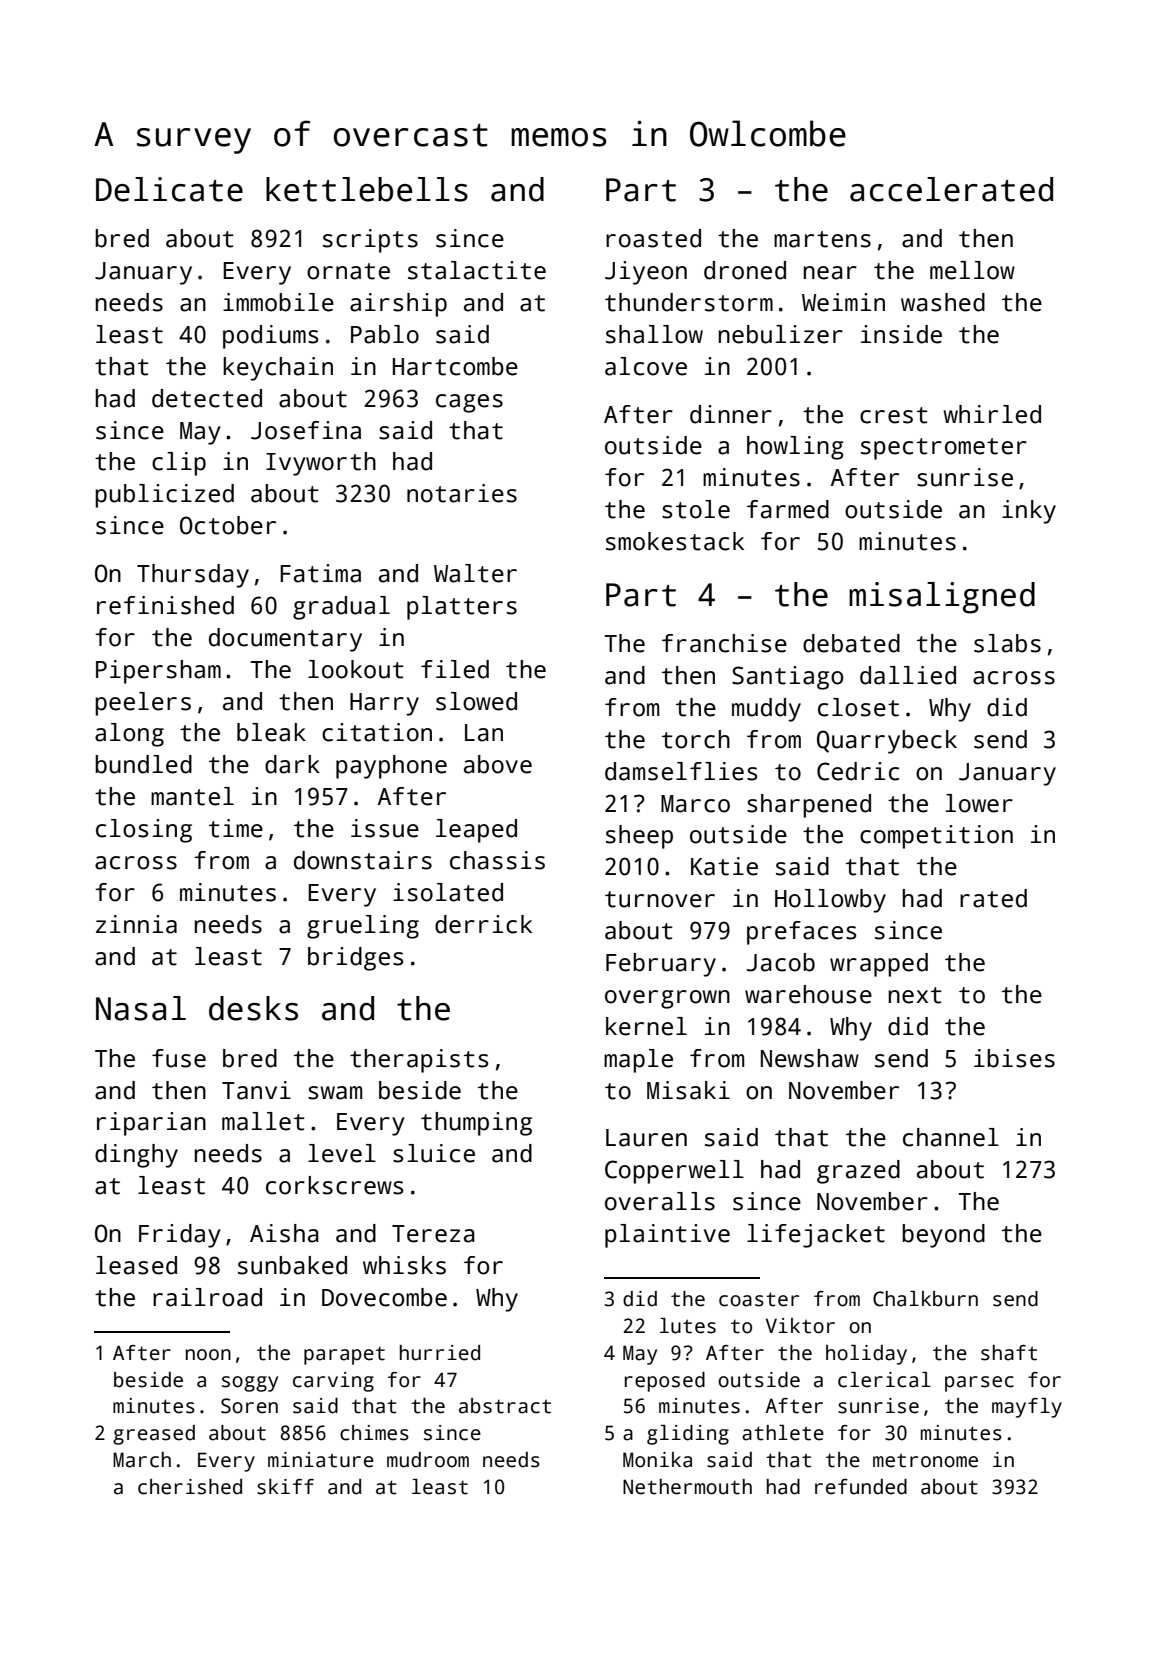  What do you see at coordinates (136, 924) in the document?
I see `zinnia` at bounding box center [136, 924].
